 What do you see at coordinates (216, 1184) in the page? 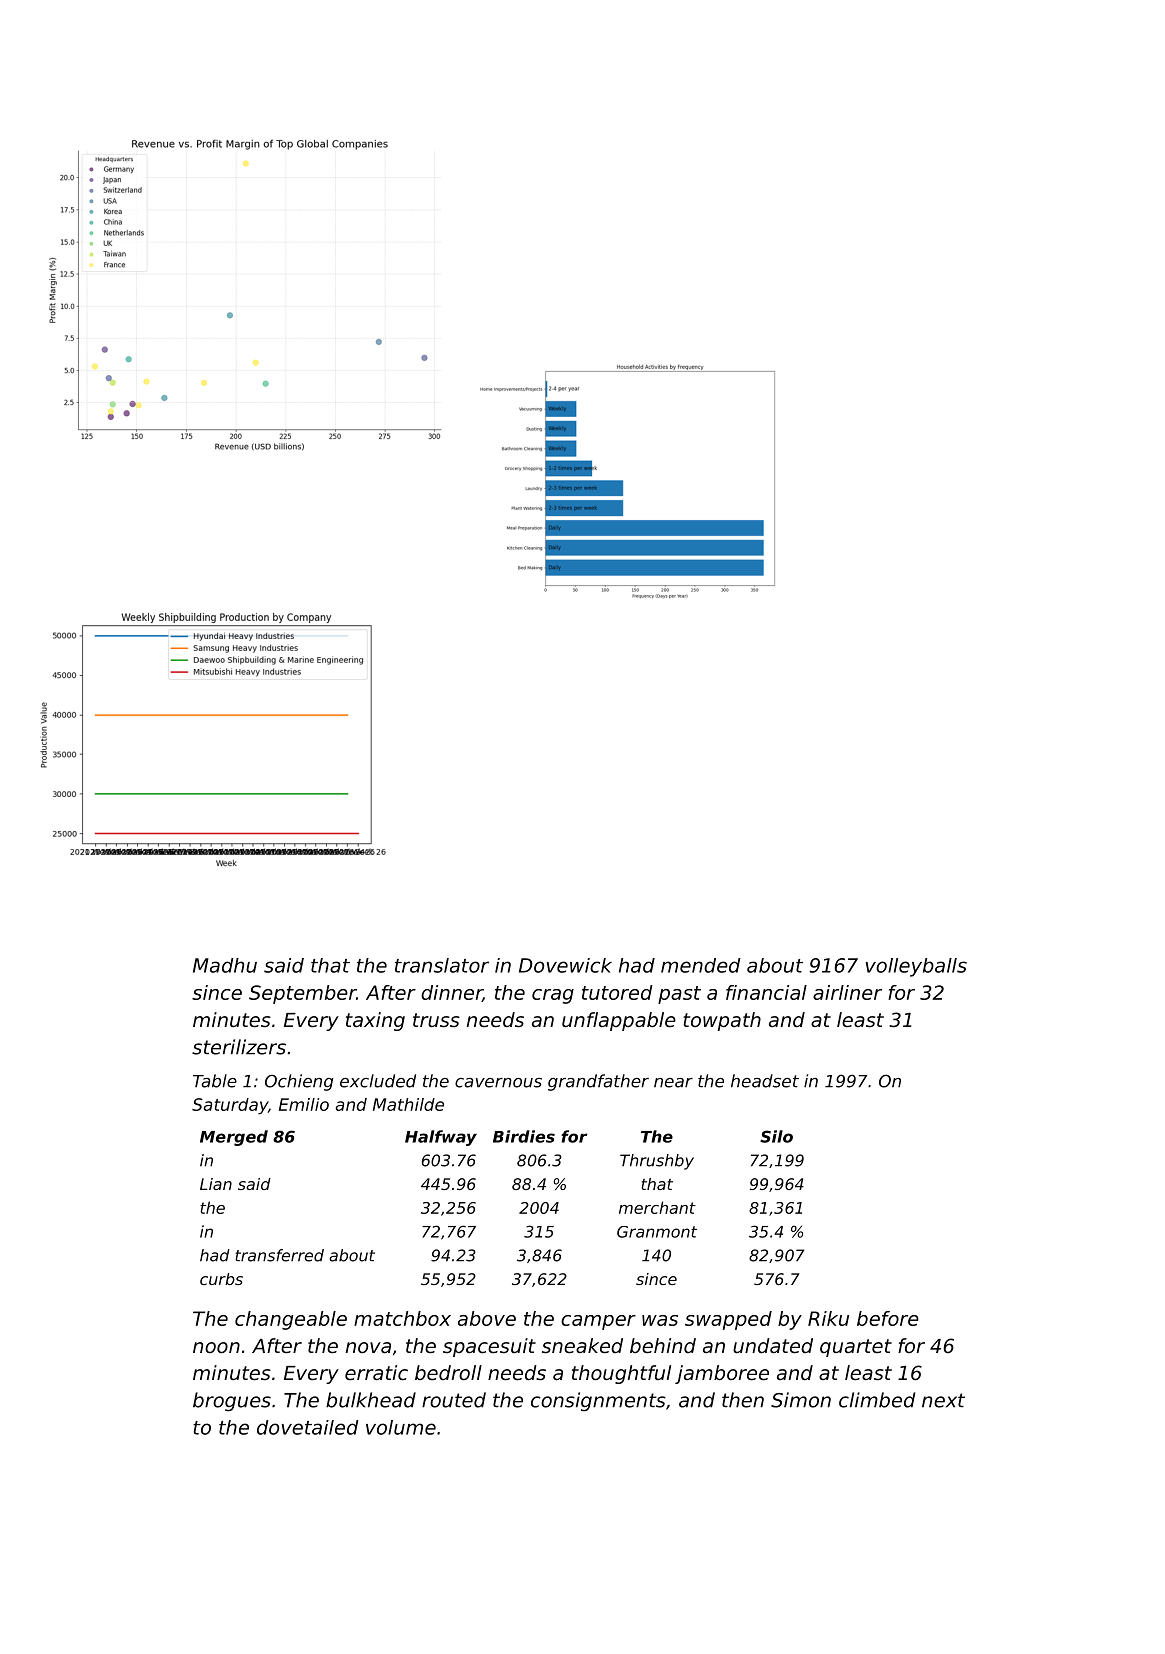
I see `Lian` at bounding box center [216, 1184].
